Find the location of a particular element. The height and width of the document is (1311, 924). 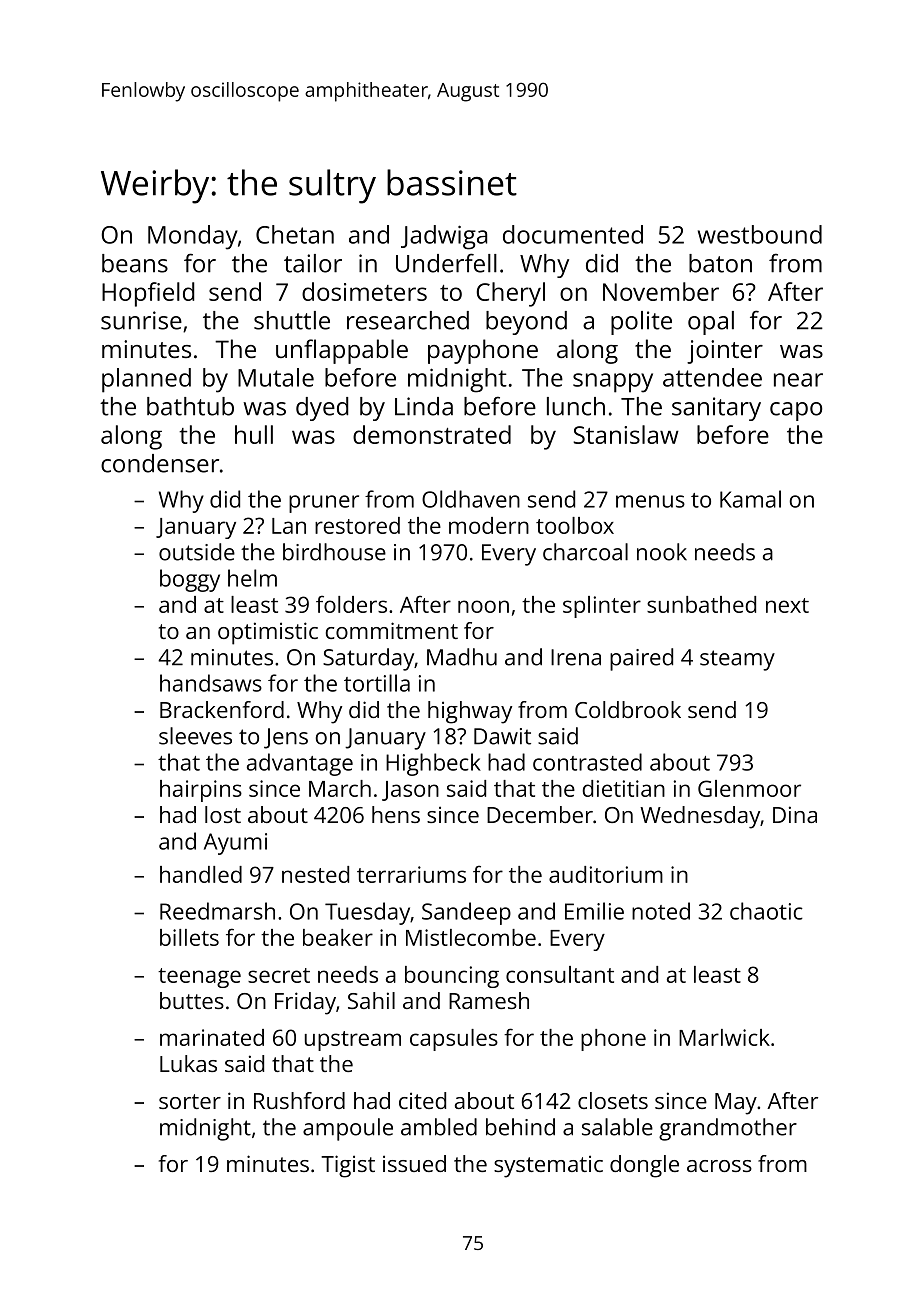

issued is located at coordinates (414, 1163).
